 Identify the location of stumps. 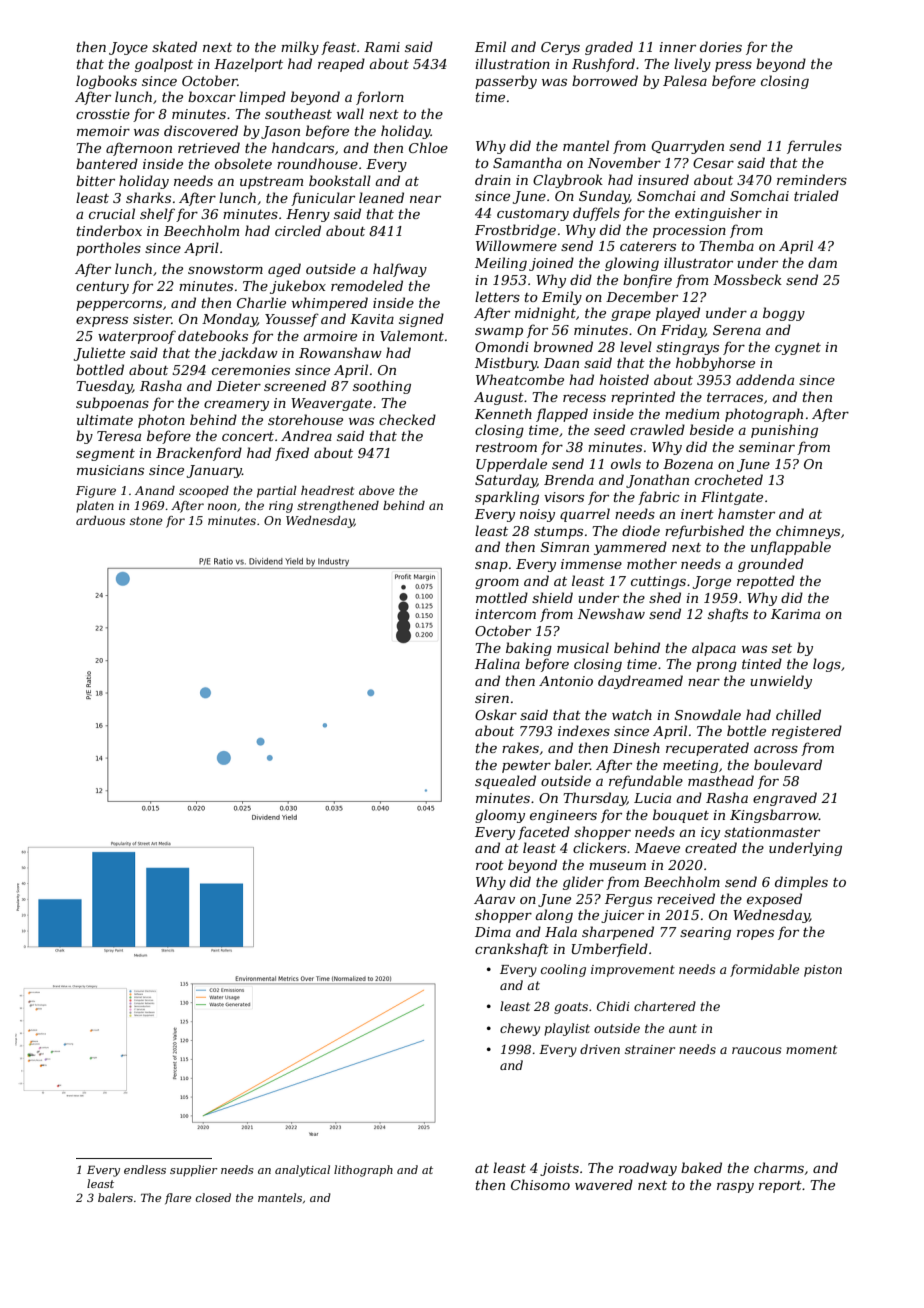
(558, 533).
